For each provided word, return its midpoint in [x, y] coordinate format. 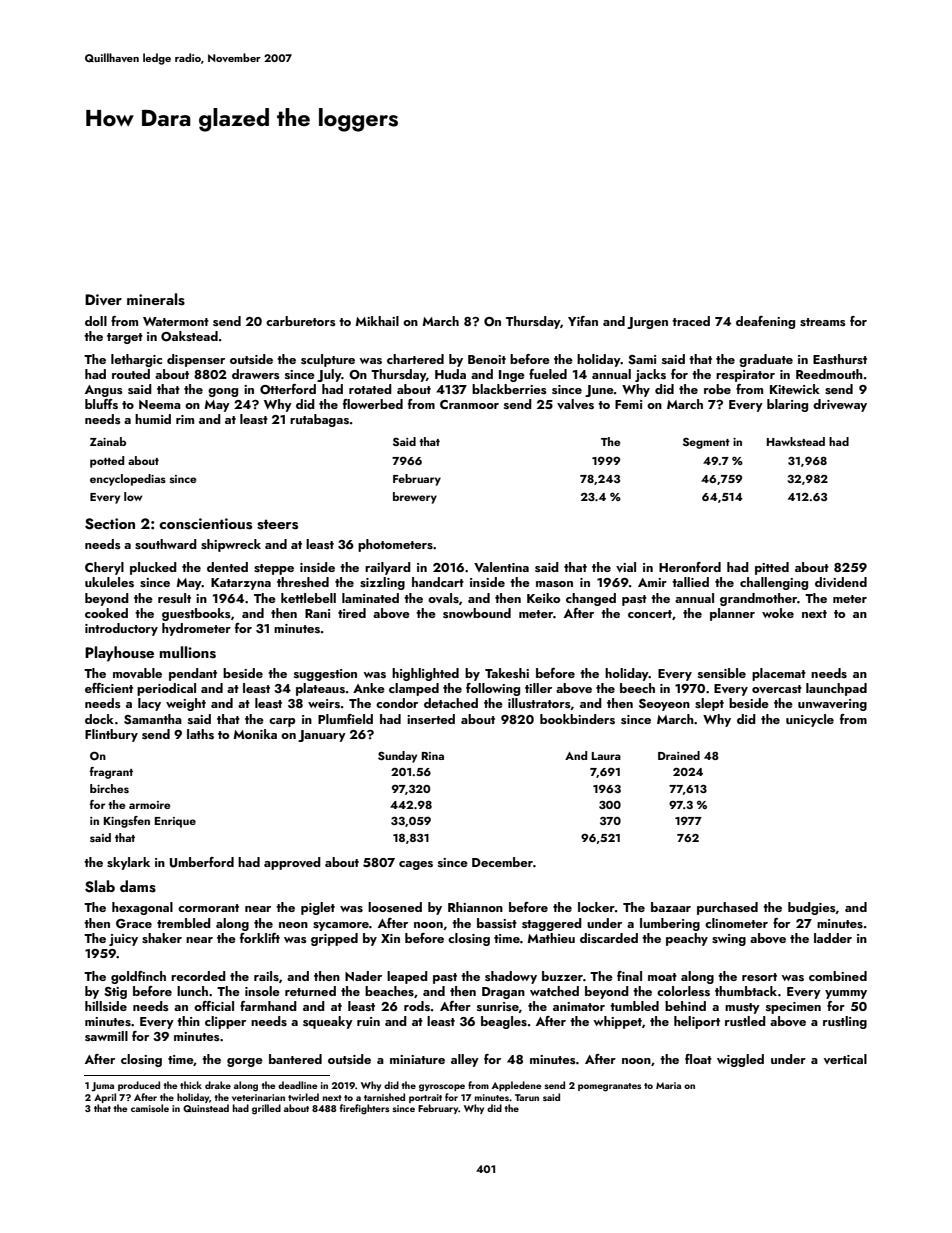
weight [186, 704]
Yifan [583, 321]
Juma [102, 1087]
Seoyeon [664, 705]
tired [352, 613]
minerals [156, 299]
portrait [425, 1098]
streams [823, 322]
